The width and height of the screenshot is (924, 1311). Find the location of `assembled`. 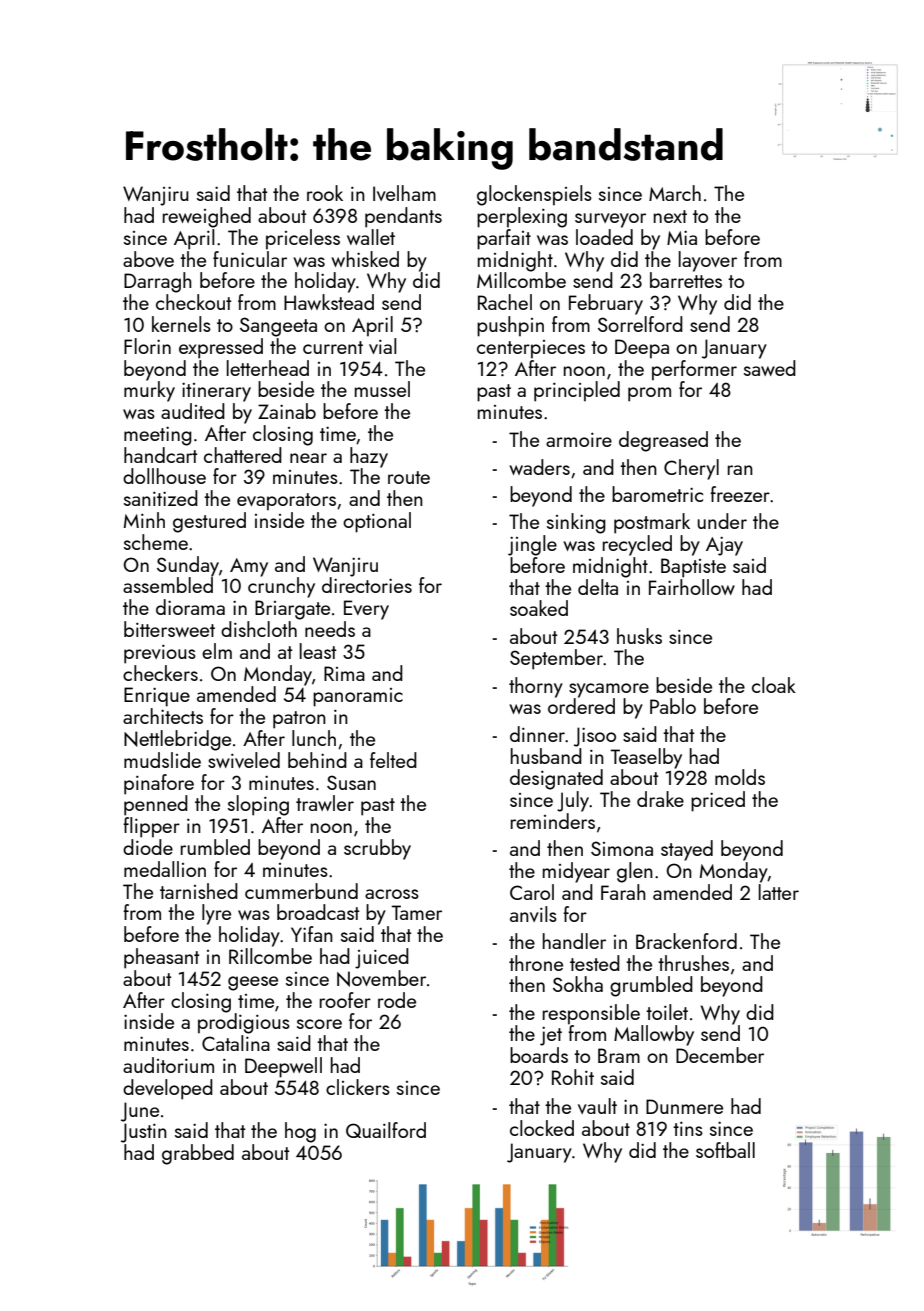

assembled is located at coordinates (168, 585).
